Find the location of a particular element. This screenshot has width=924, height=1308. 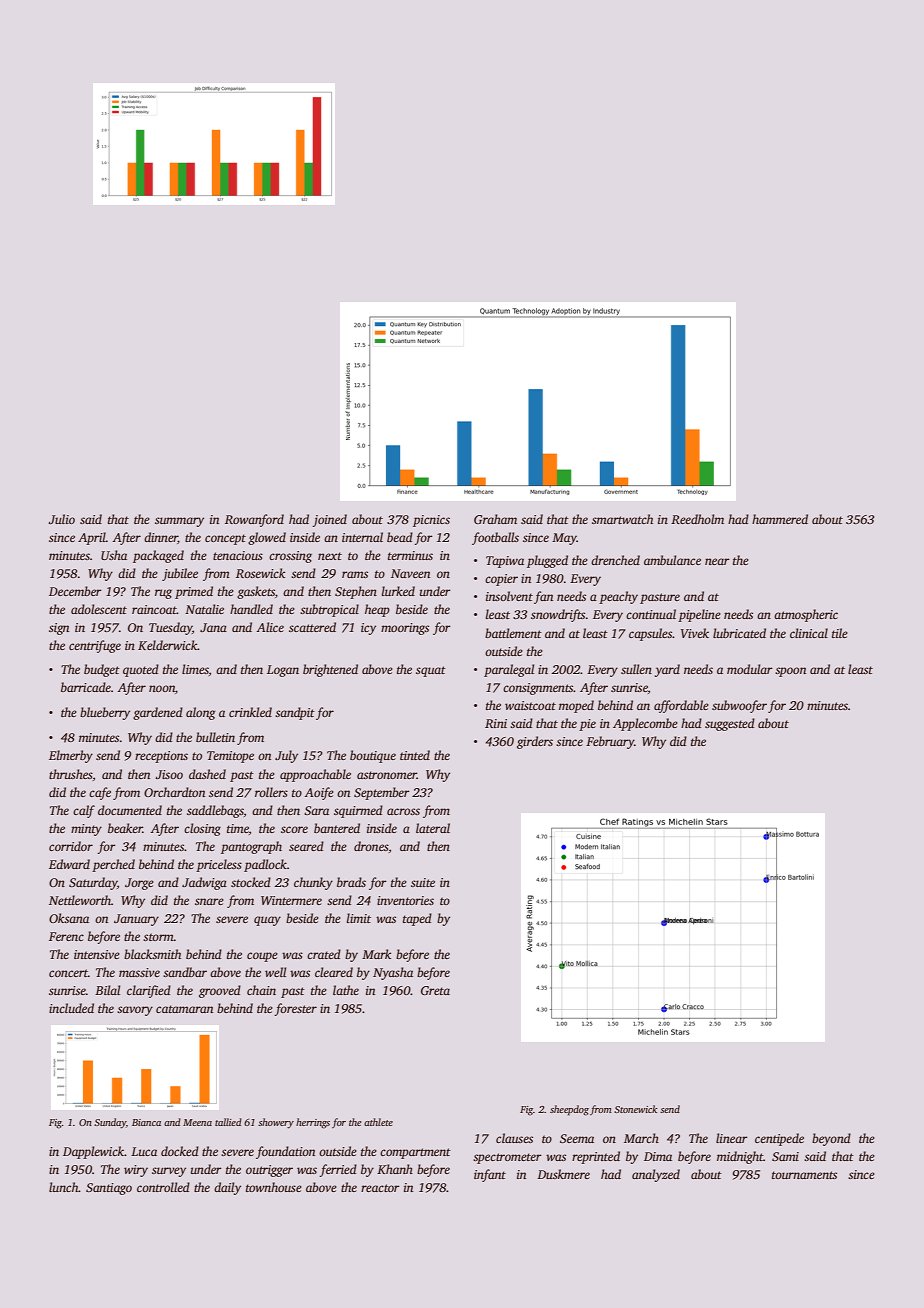

Santiago is located at coordinates (109, 1189).
